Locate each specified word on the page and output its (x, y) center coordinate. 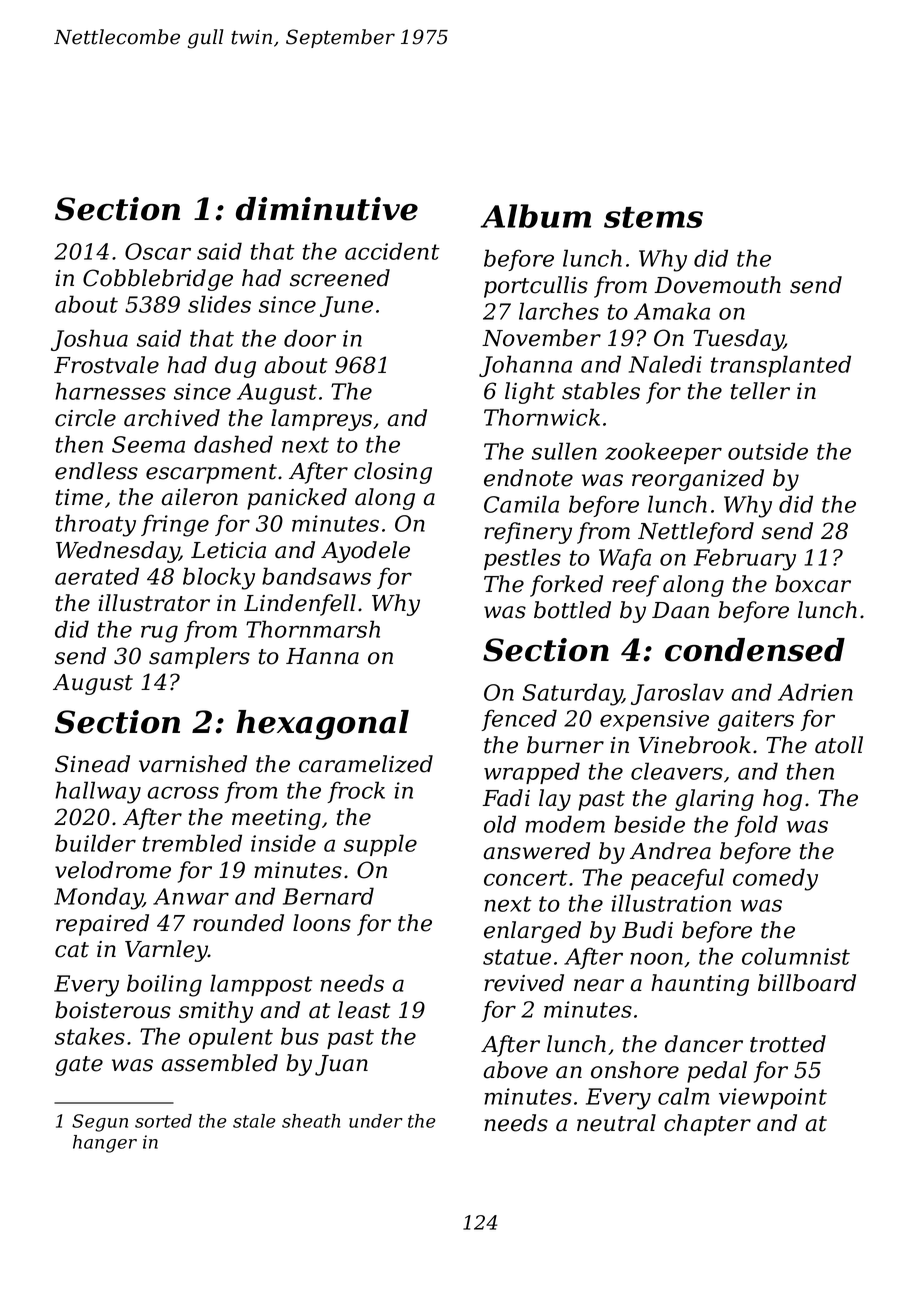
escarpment (211, 474)
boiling (164, 985)
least (364, 1010)
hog (782, 800)
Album (535, 216)
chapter (707, 1125)
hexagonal (322, 725)
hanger (105, 1144)
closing (393, 473)
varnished (193, 764)
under (376, 1121)
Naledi (665, 364)
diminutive (327, 209)
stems (653, 217)
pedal (717, 1072)
